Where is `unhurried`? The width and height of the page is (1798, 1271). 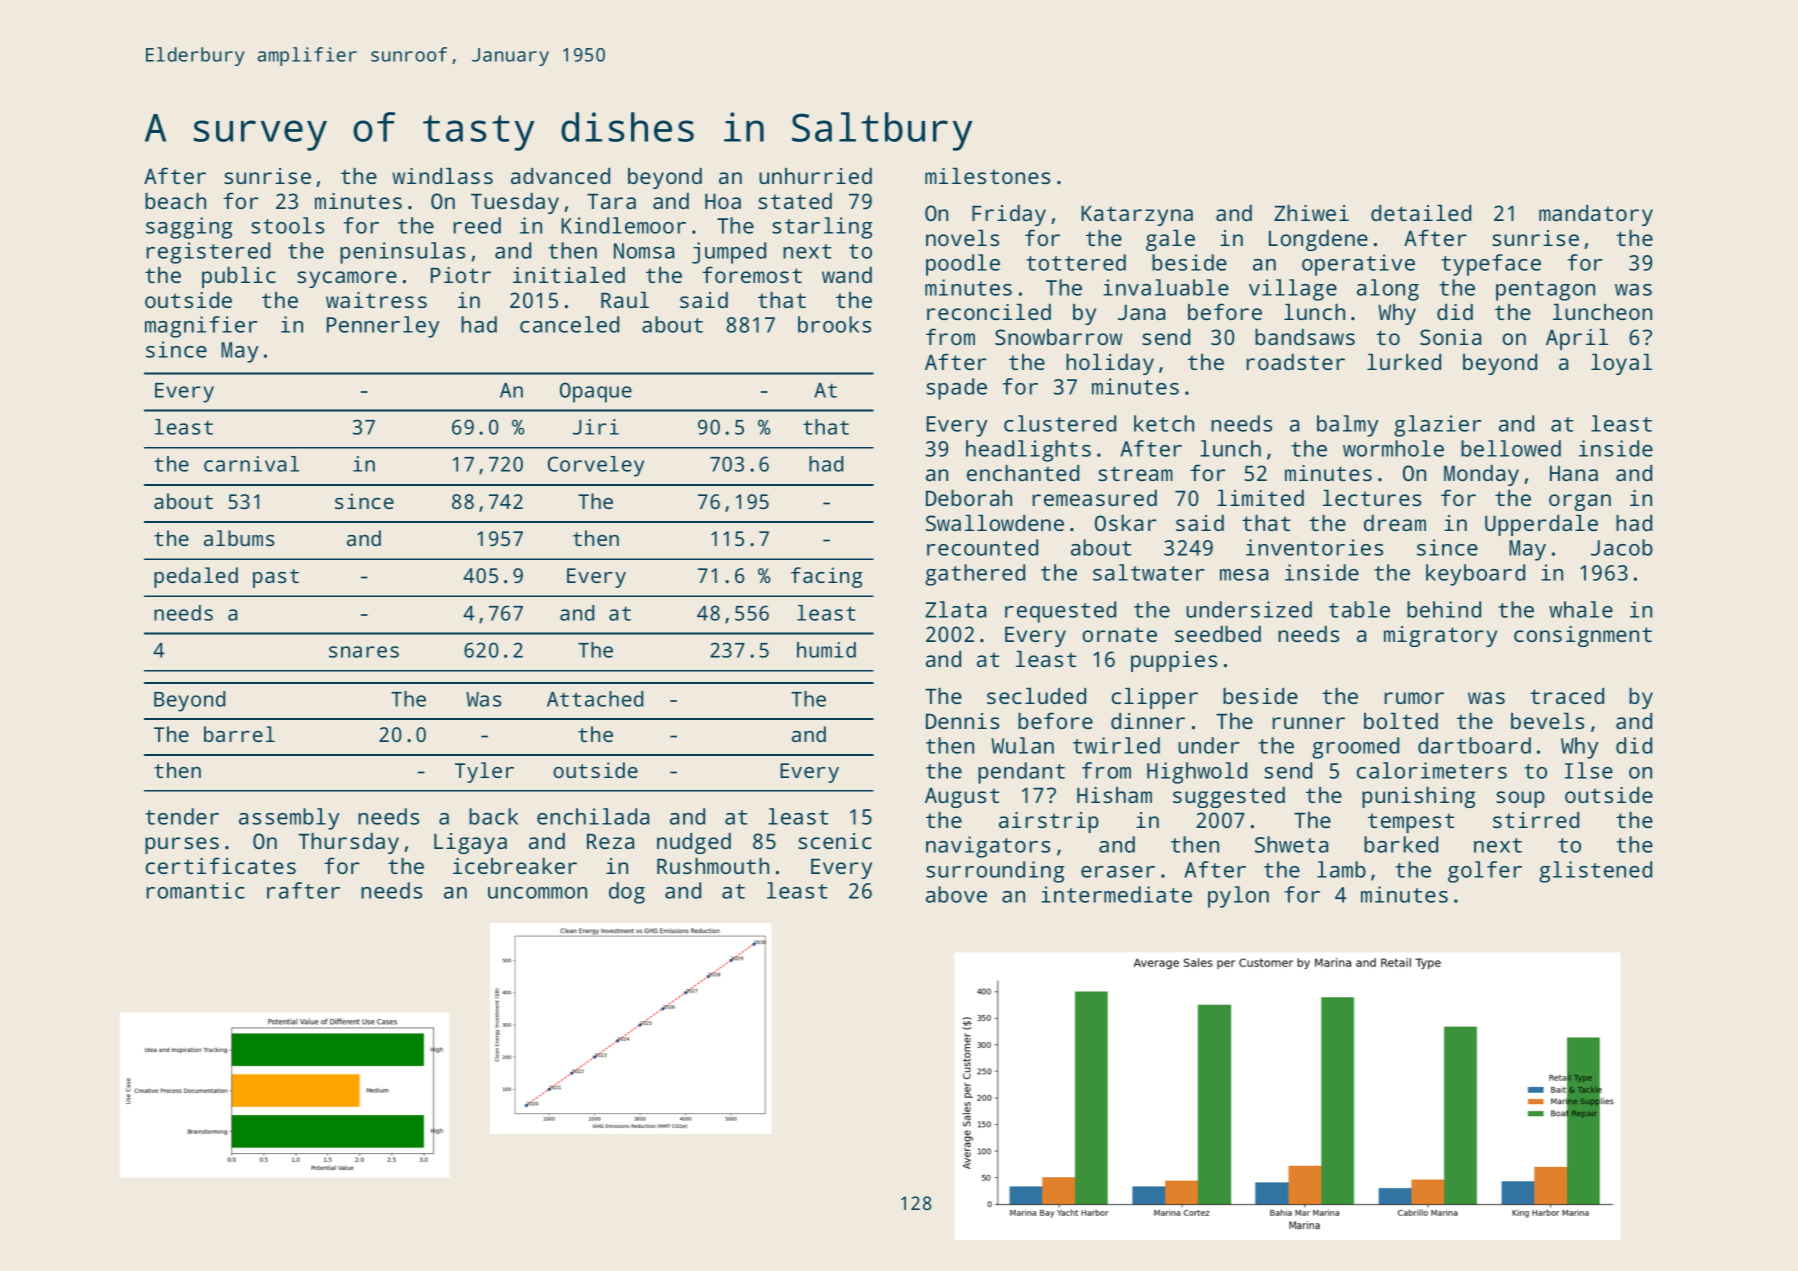 unhurried is located at coordinates (815, 176).
